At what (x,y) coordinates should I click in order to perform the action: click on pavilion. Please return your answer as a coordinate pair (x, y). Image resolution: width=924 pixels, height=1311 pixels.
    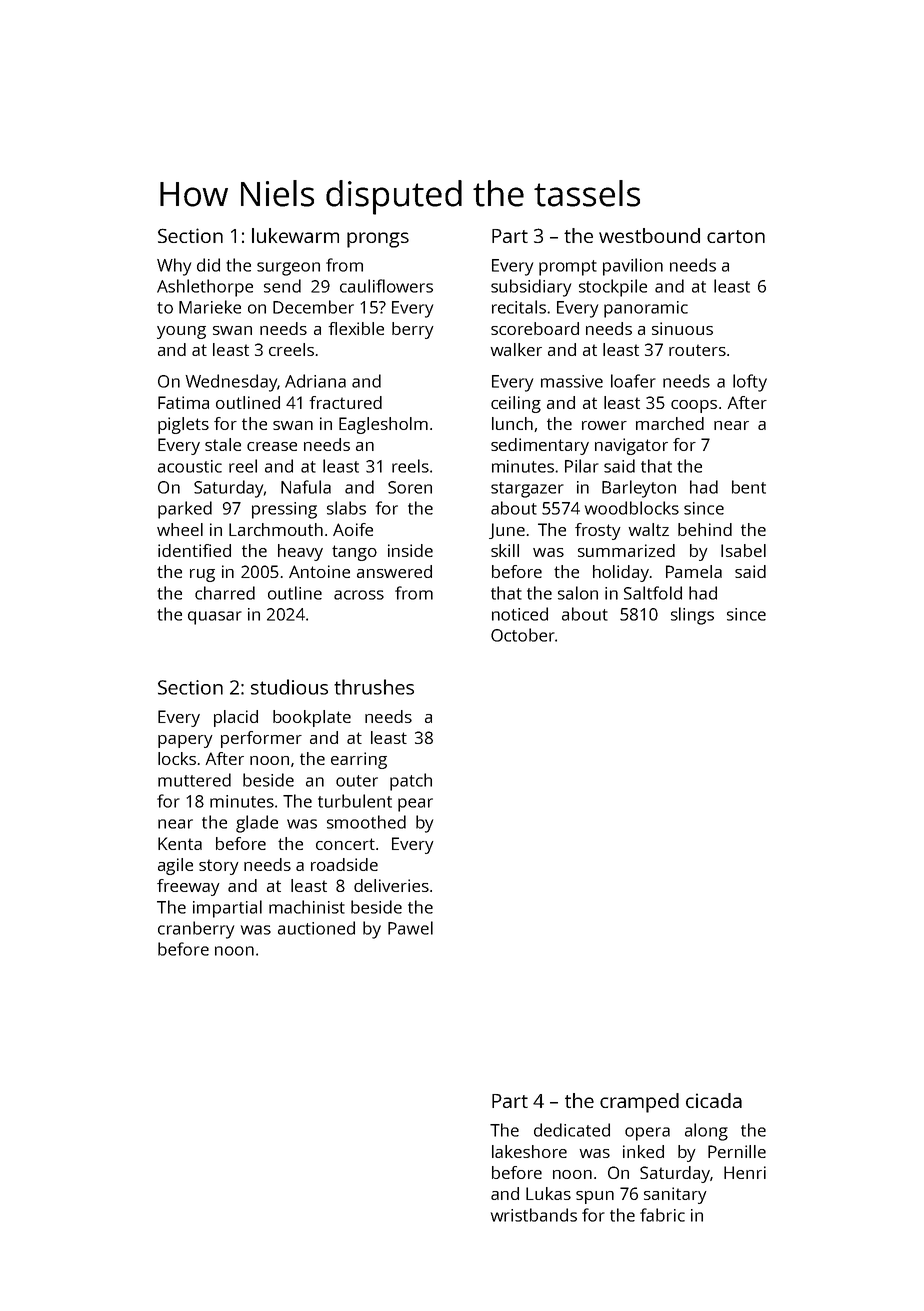
    Looking at the image, I should click on (633, 267).
